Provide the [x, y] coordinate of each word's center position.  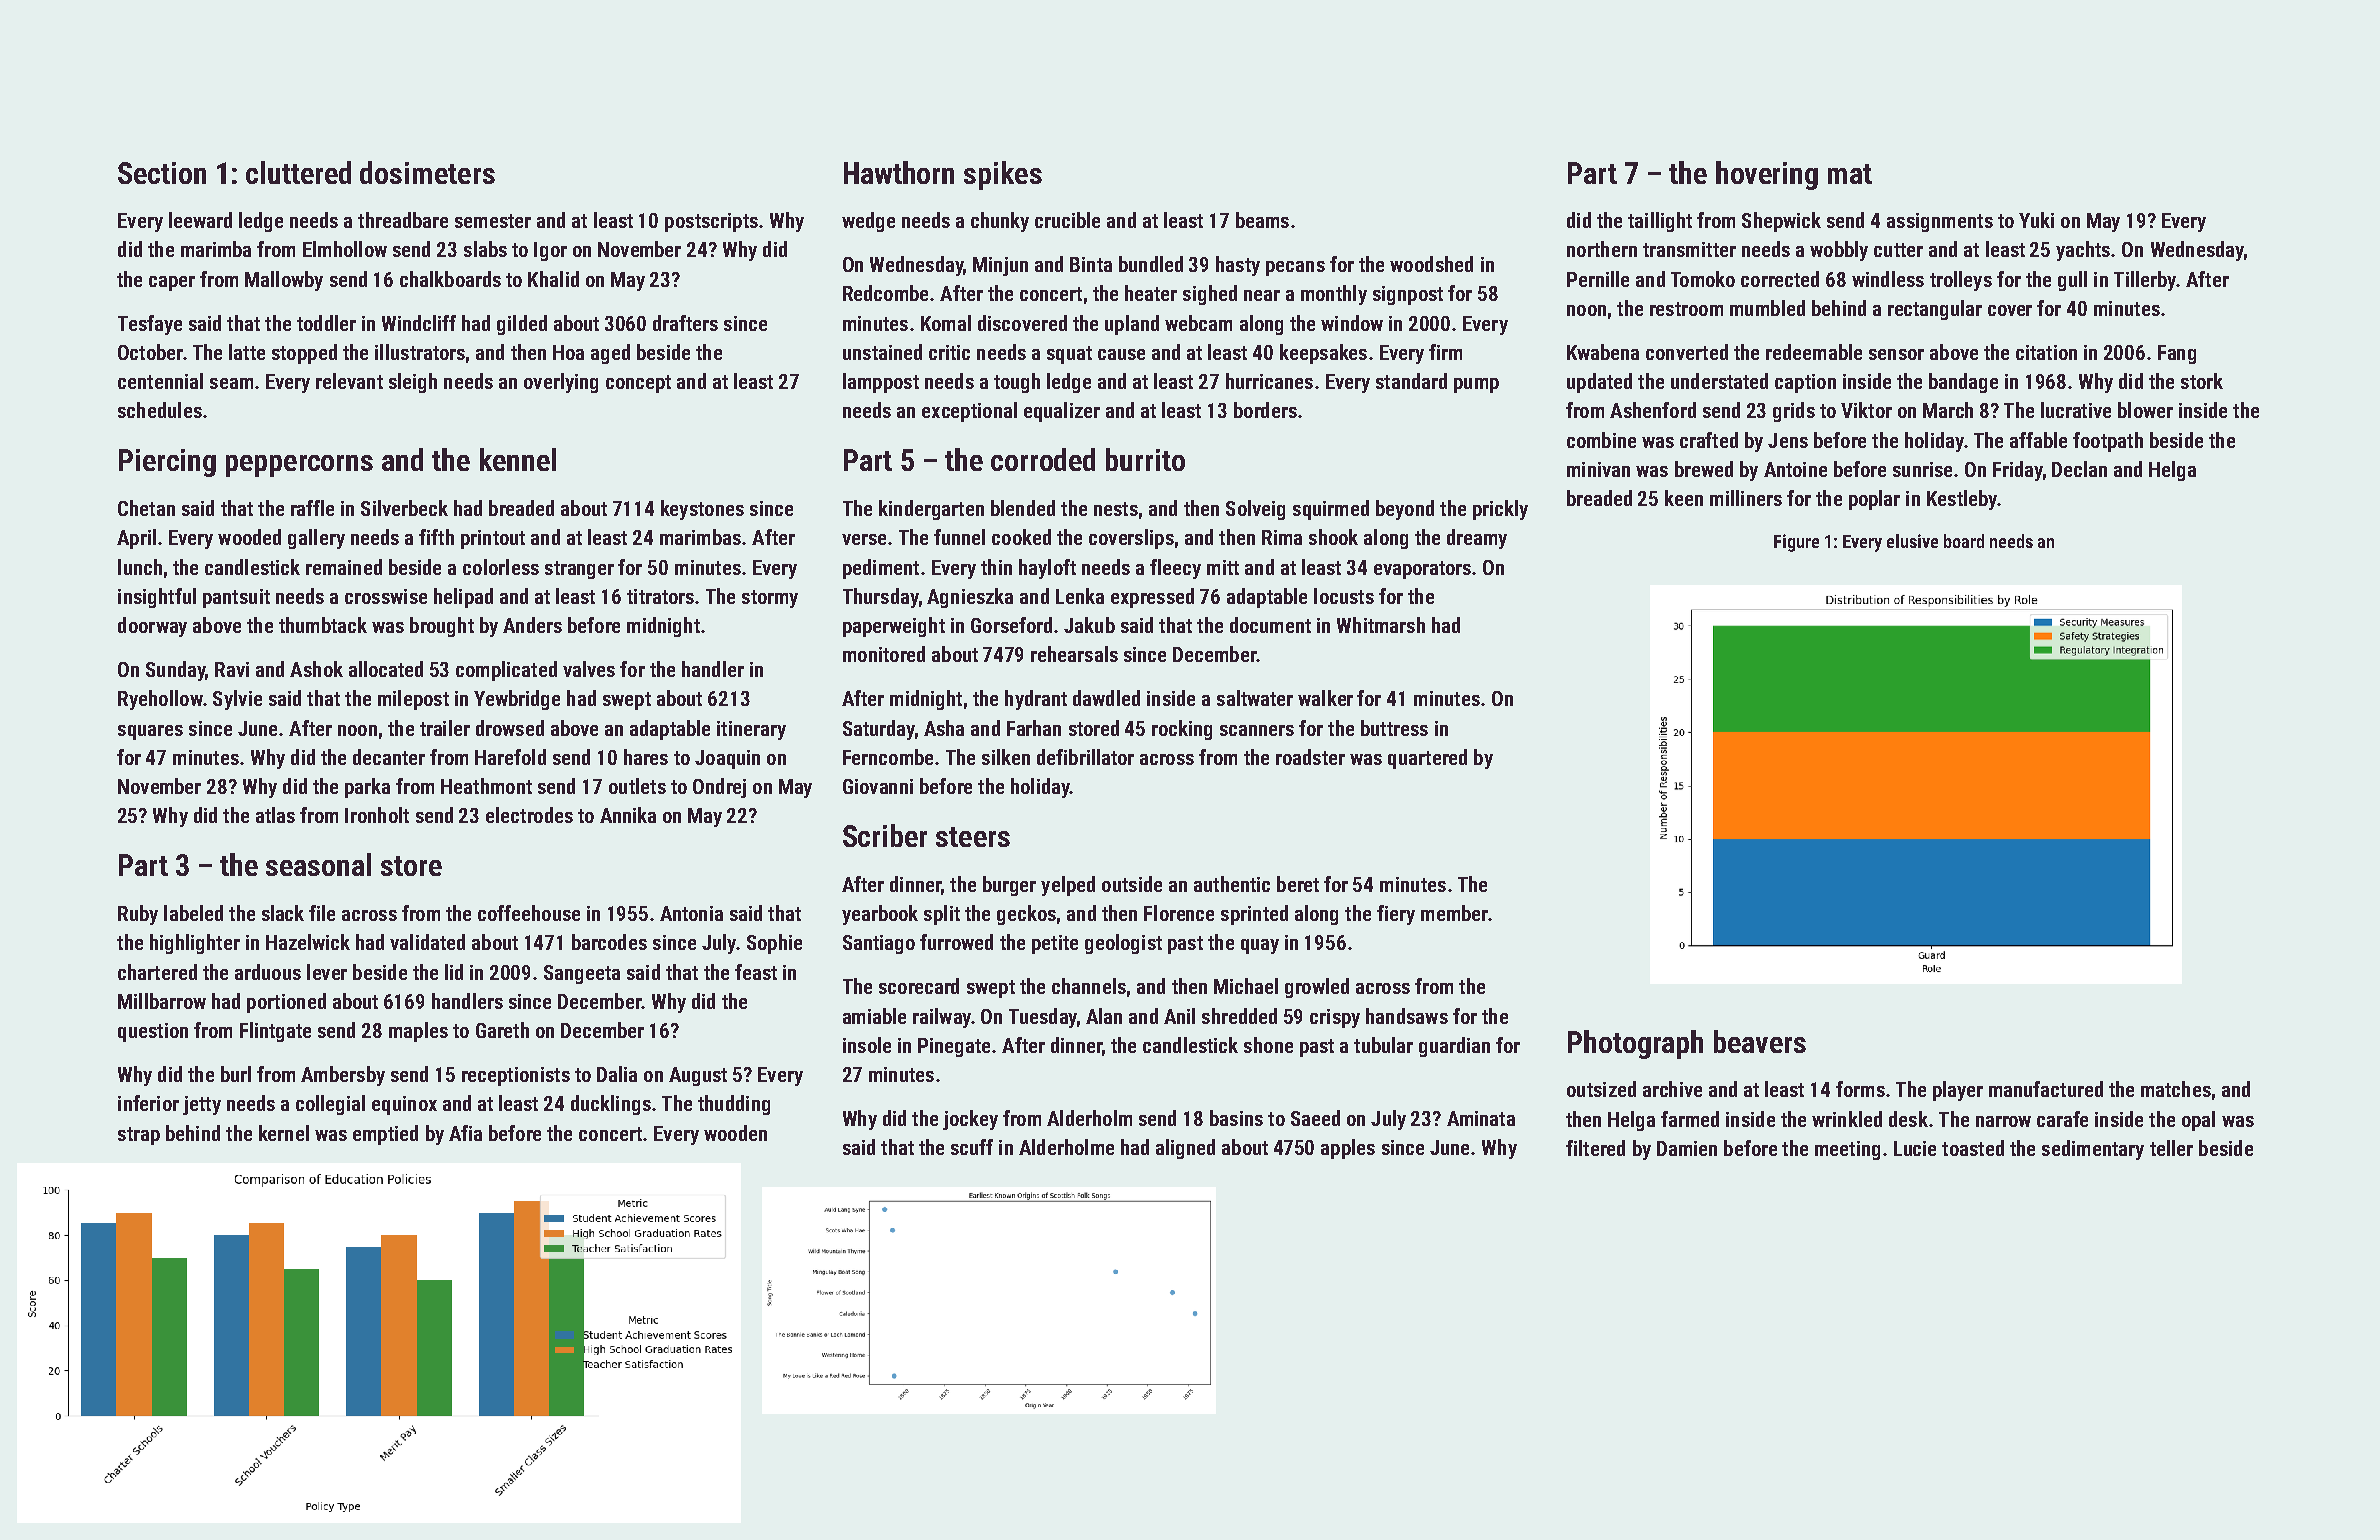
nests [1116, 509]
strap [139, 1136]
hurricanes [1269, 381]
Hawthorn [899, 172]
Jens [1788, 440]
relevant [349, 381]
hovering [1767, 175]
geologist [1123, 944]
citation [2046, 352]
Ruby [138, 915]
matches [2176, 1089]
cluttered [298, 172]
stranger [579, 570]
